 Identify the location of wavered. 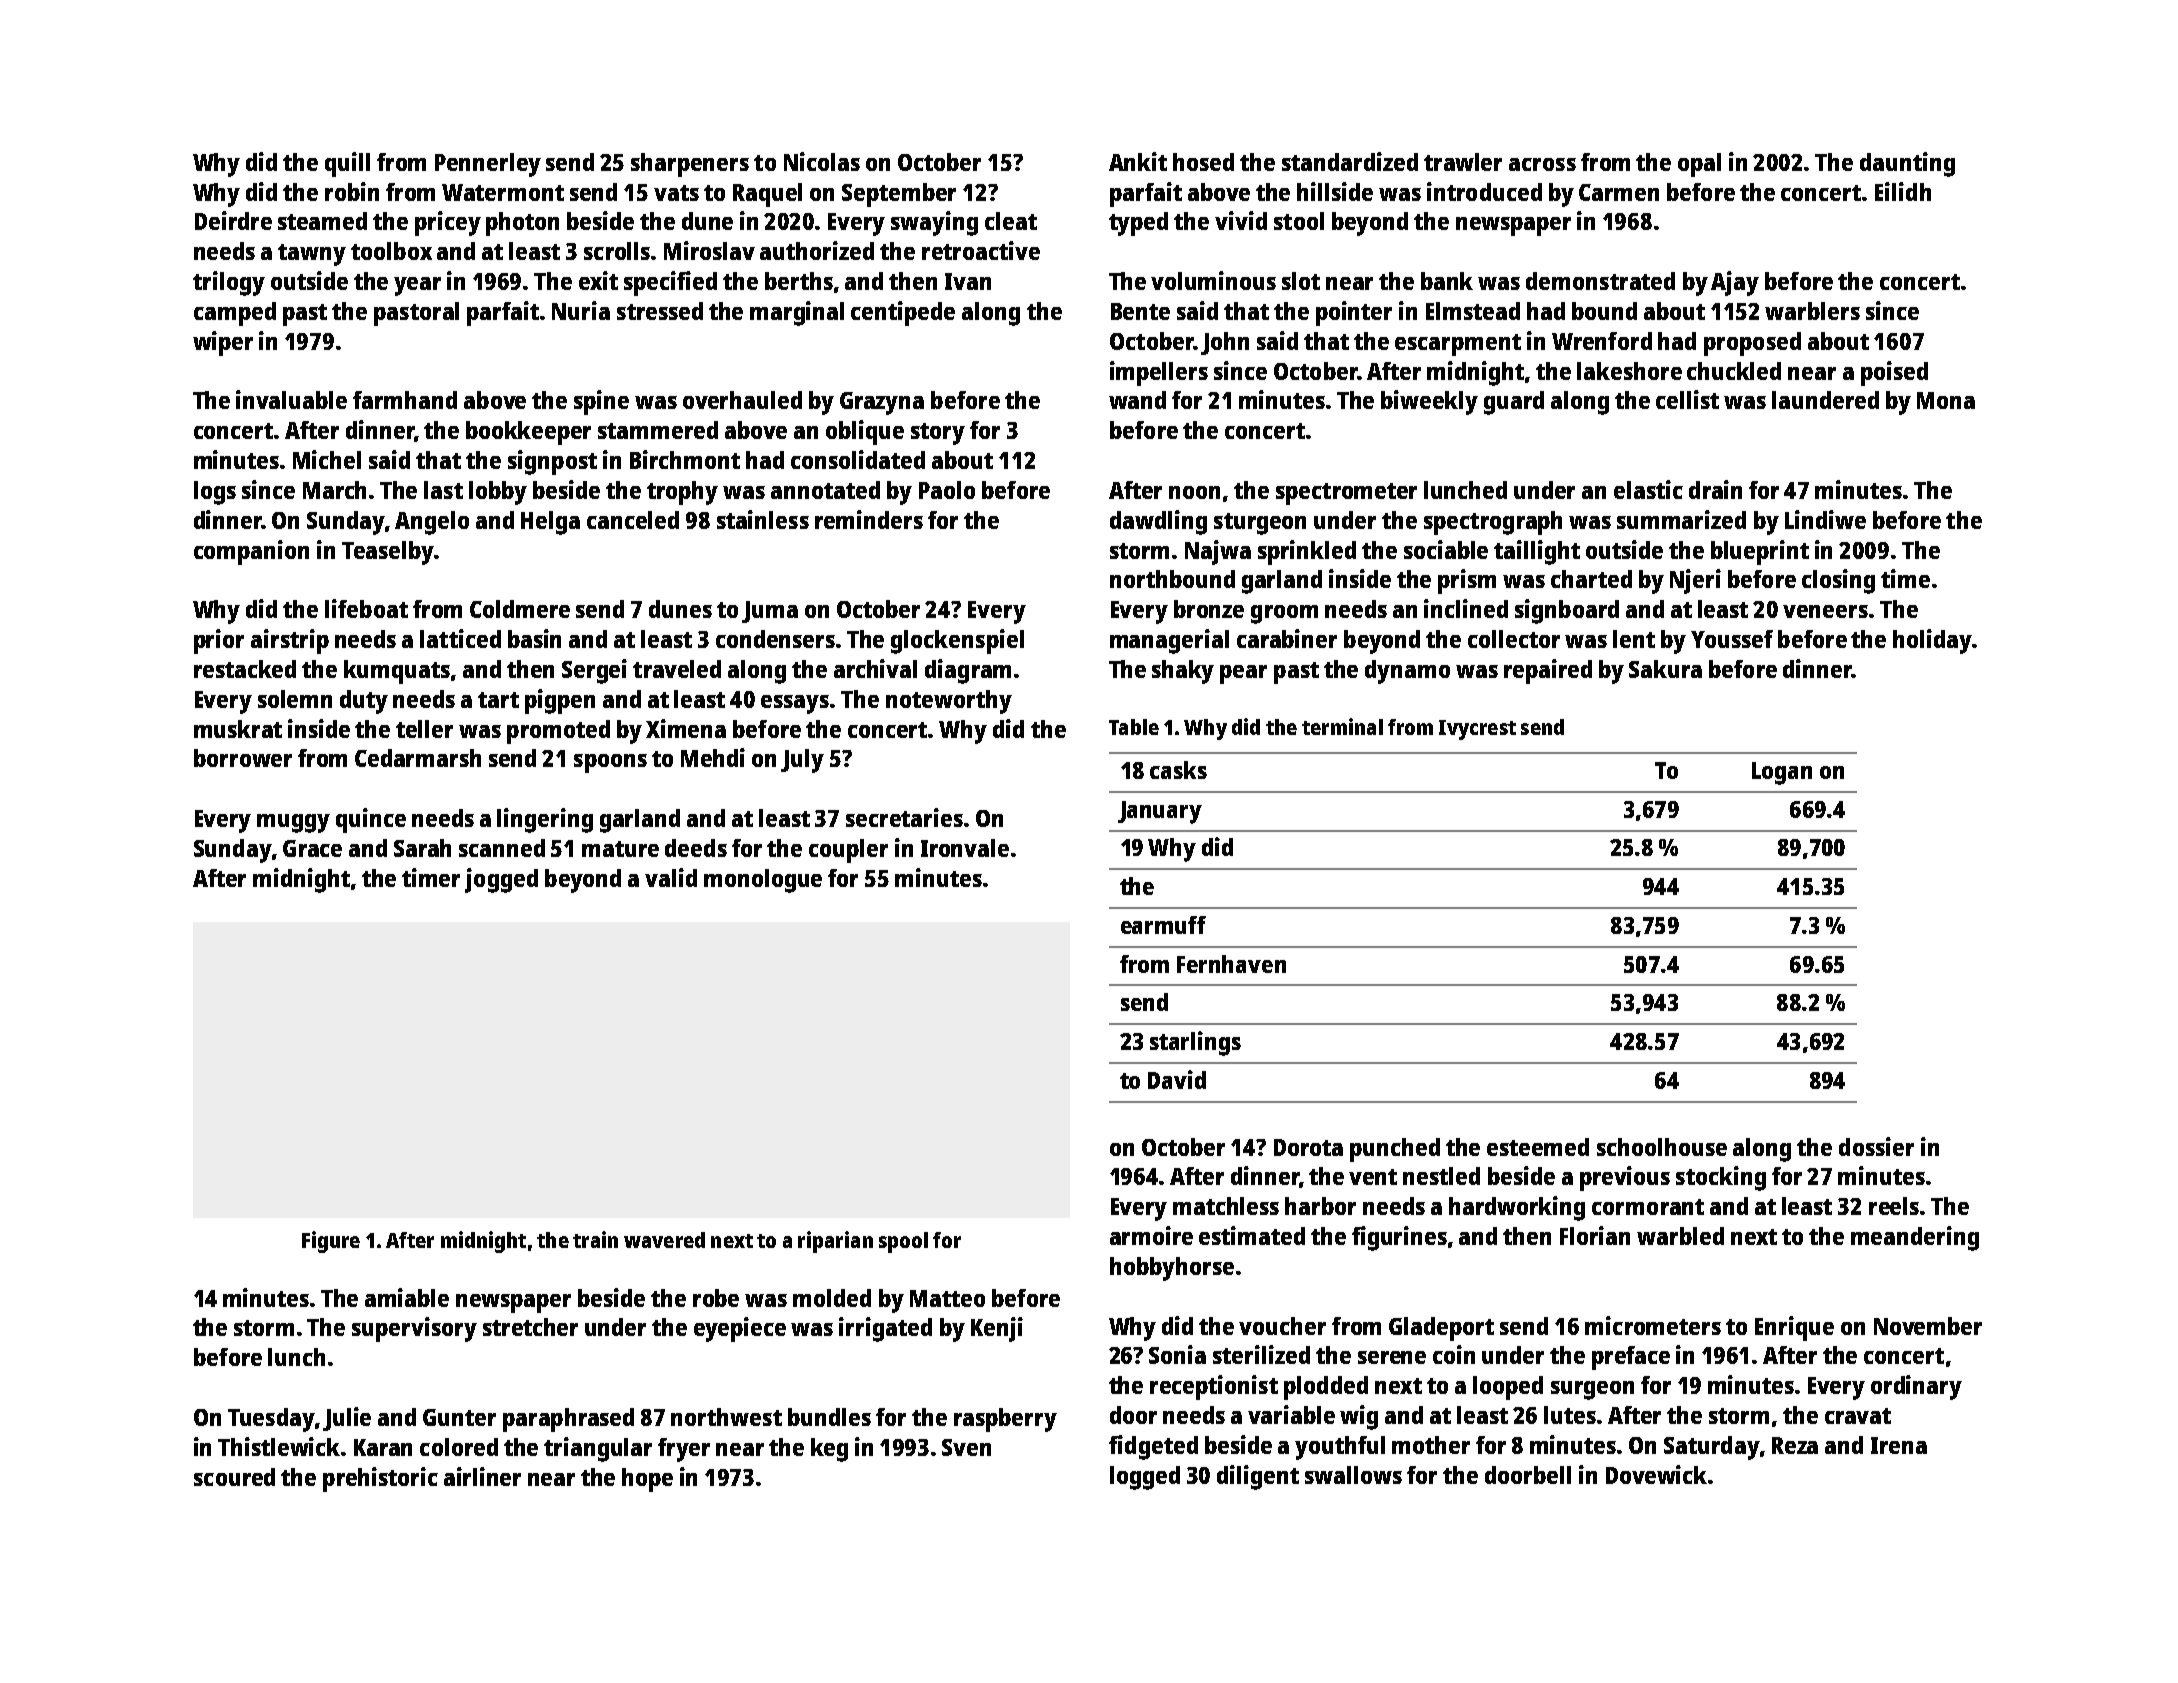
(664, 1240).
